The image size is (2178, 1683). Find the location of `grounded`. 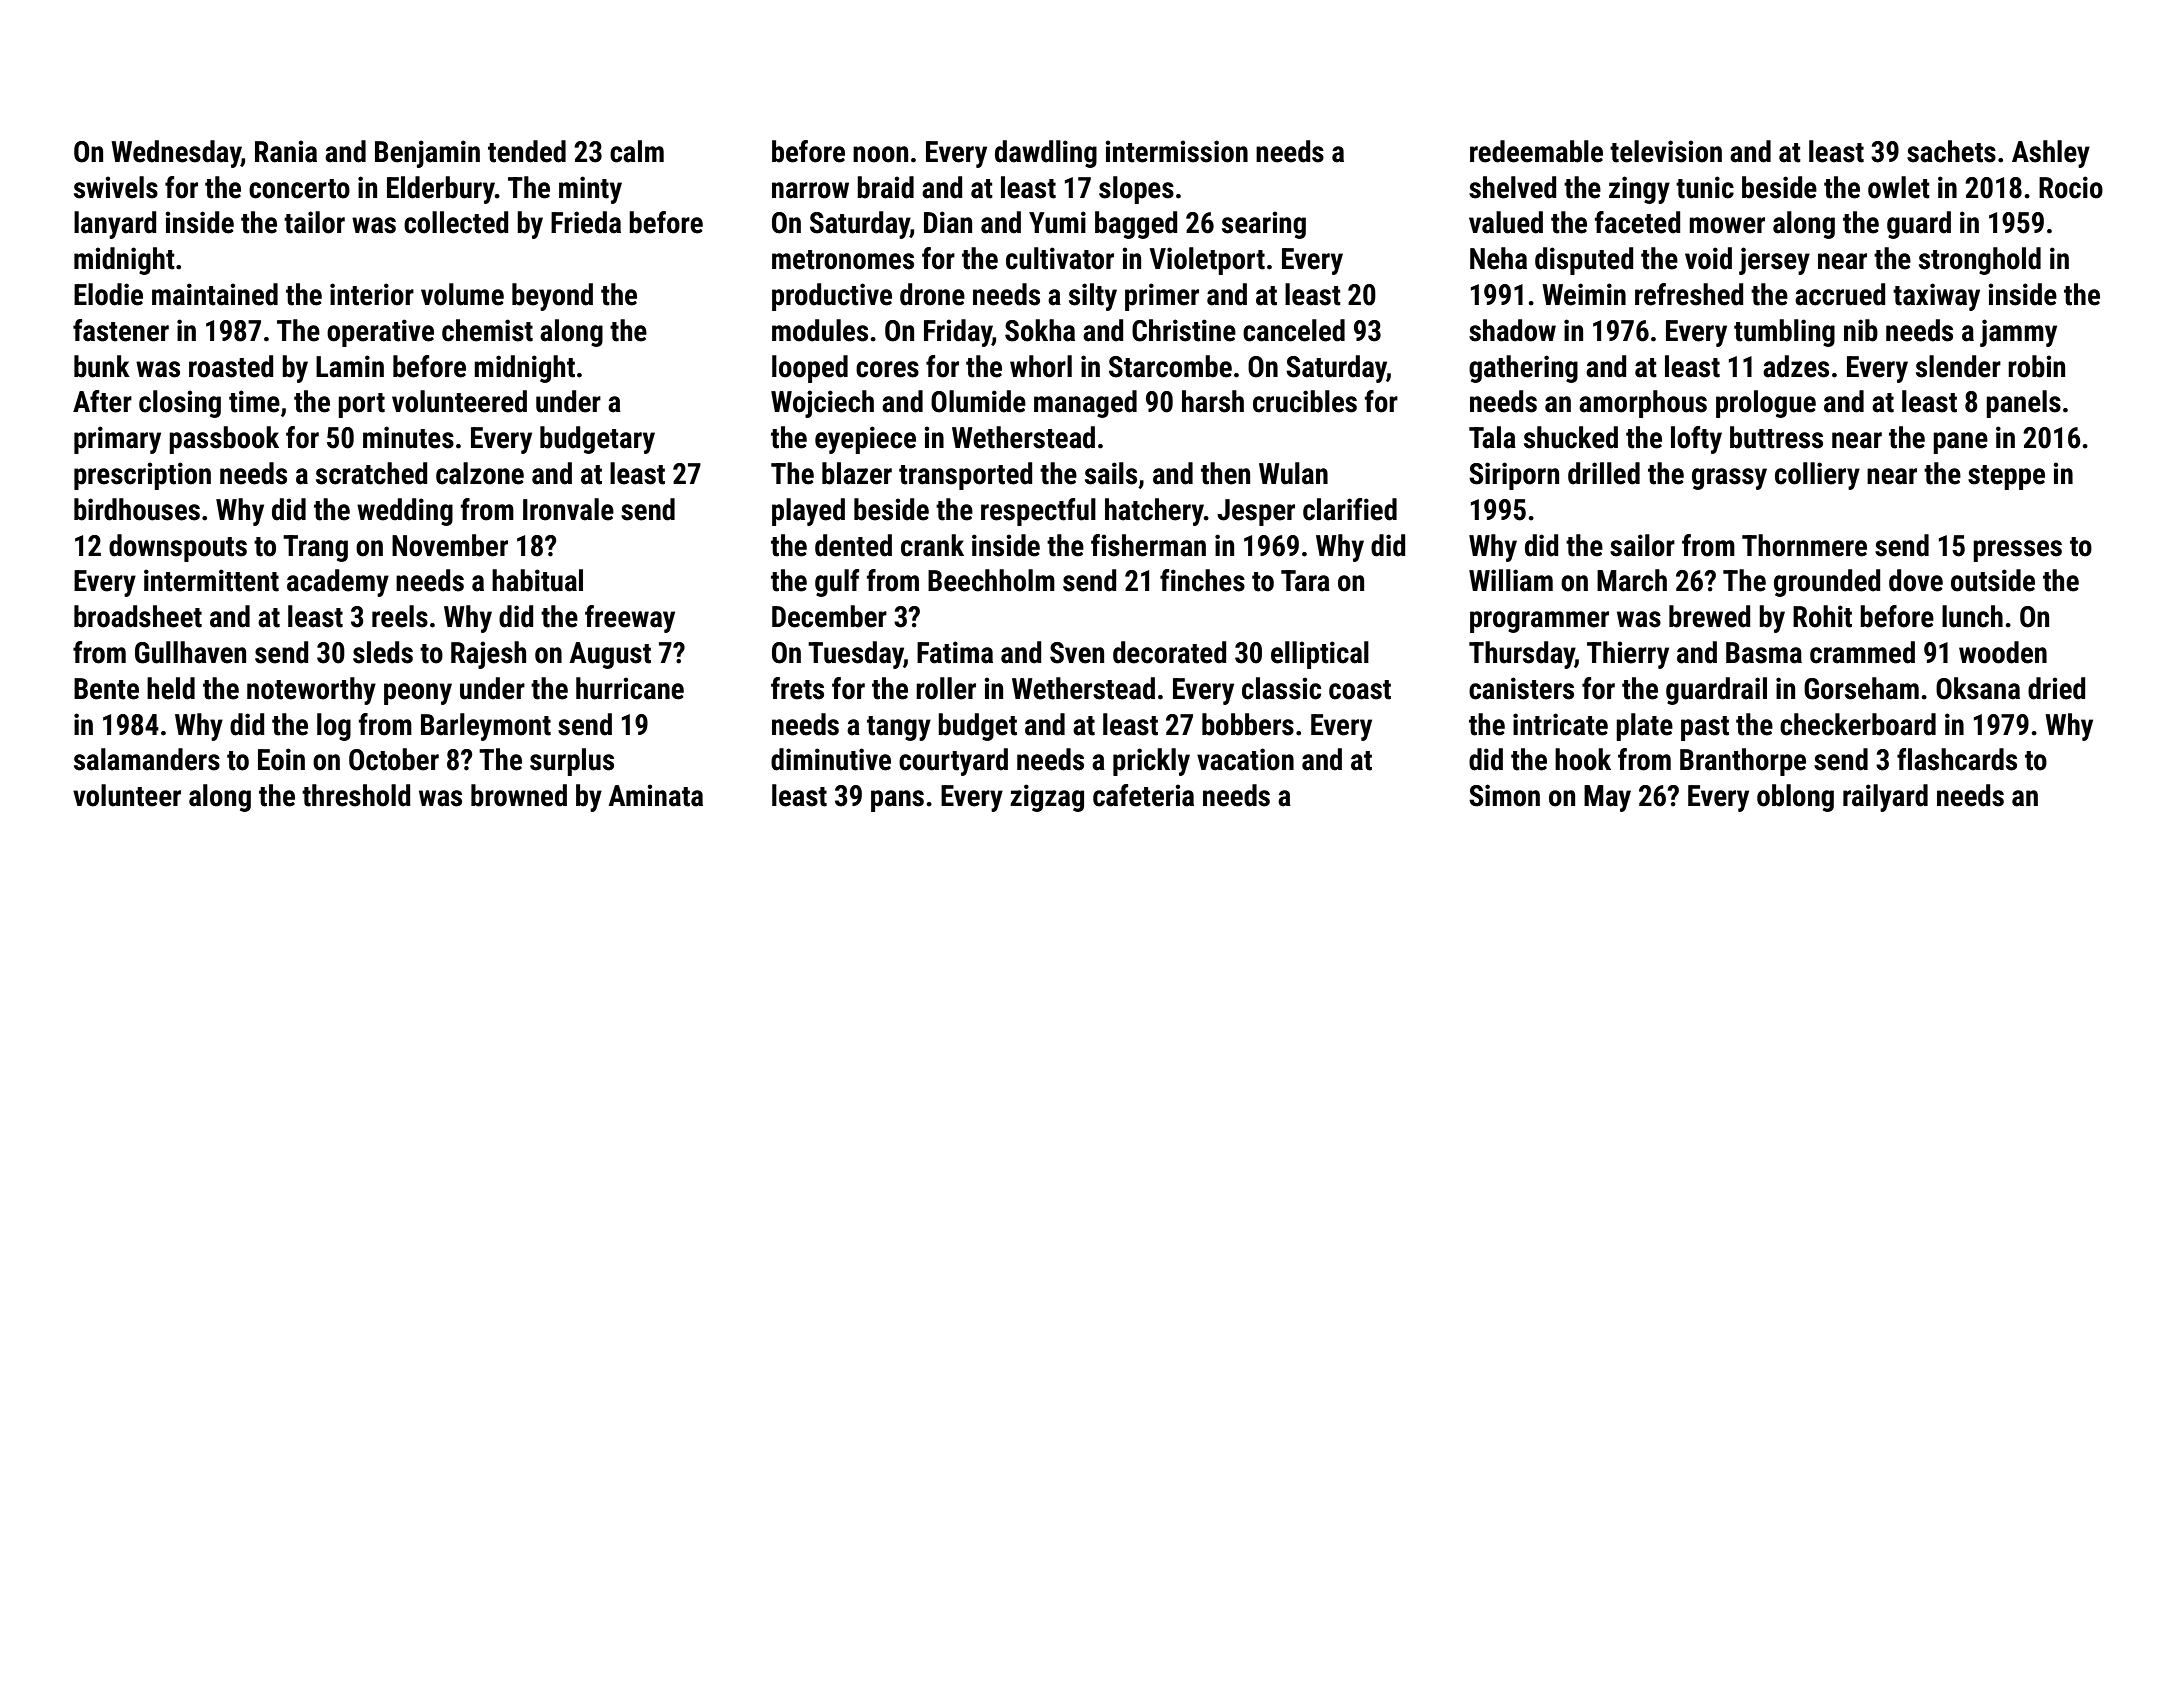

grounded is located at coordinates (1827, 583).
